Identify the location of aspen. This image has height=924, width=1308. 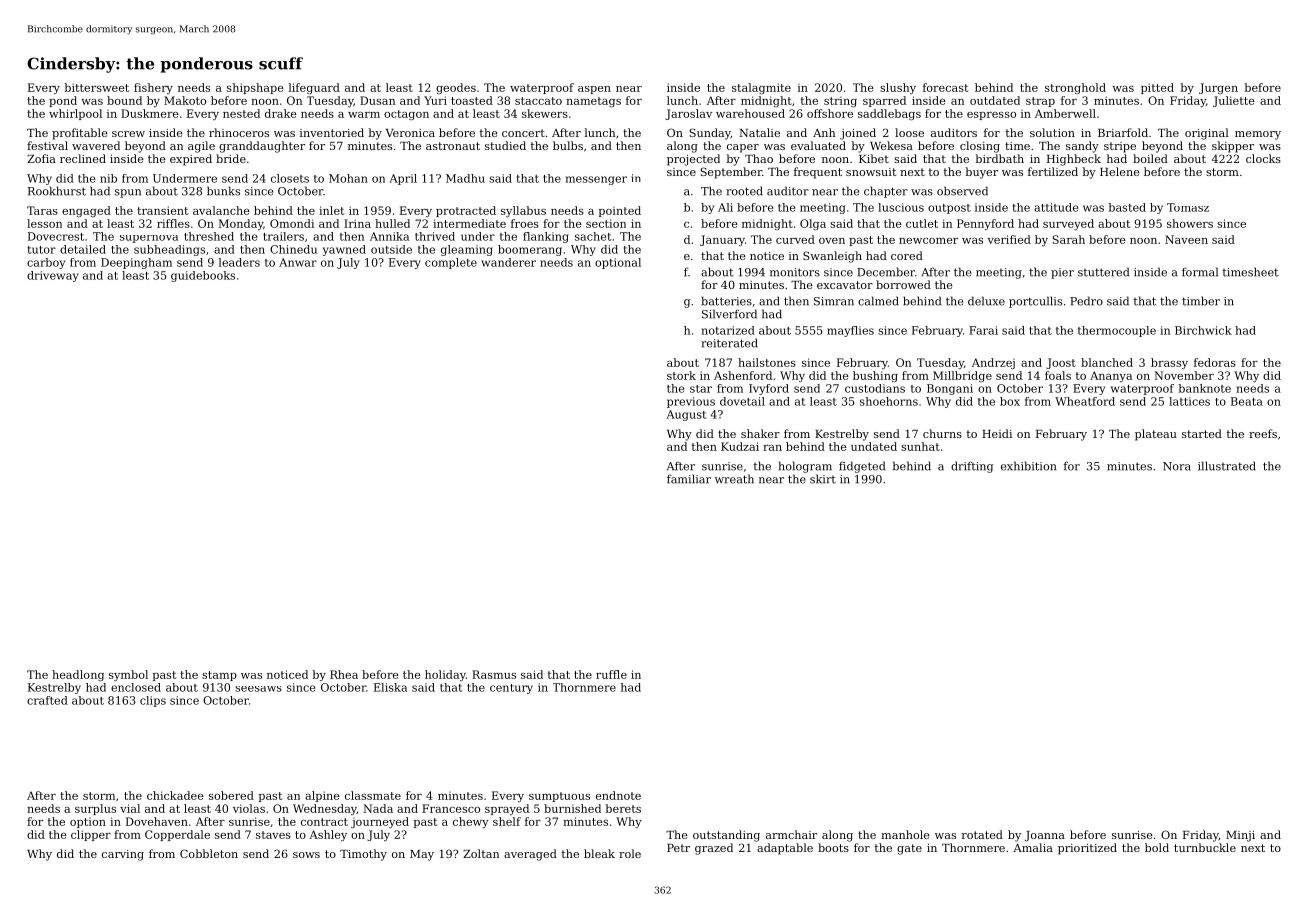
(594, 90).
